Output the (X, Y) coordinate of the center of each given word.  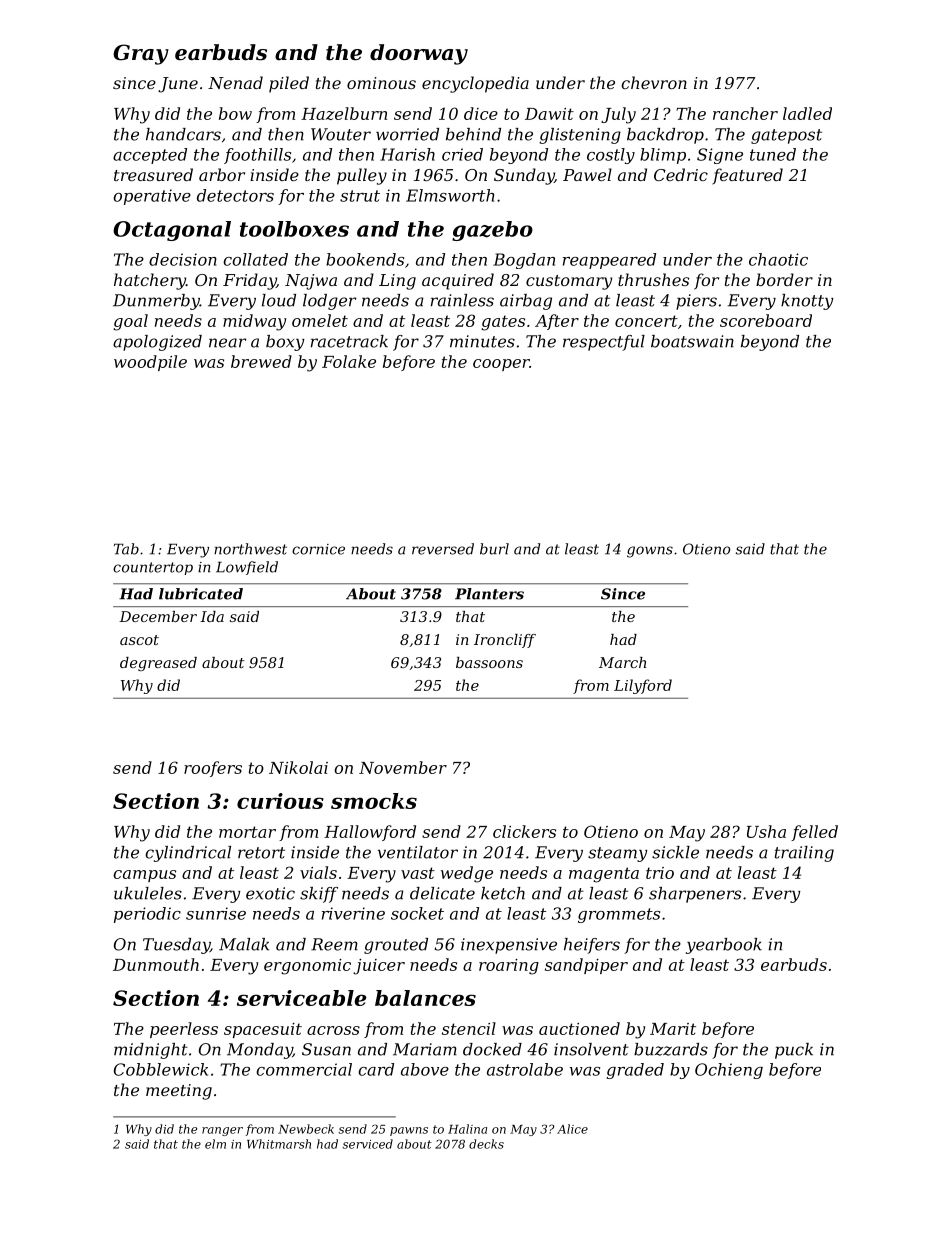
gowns (650, 552)
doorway (419, 54)
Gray (141, 54)
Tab (126, 549)
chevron (654, 82)
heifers (592, 946)
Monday (260, 1051)
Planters (489, 594)
